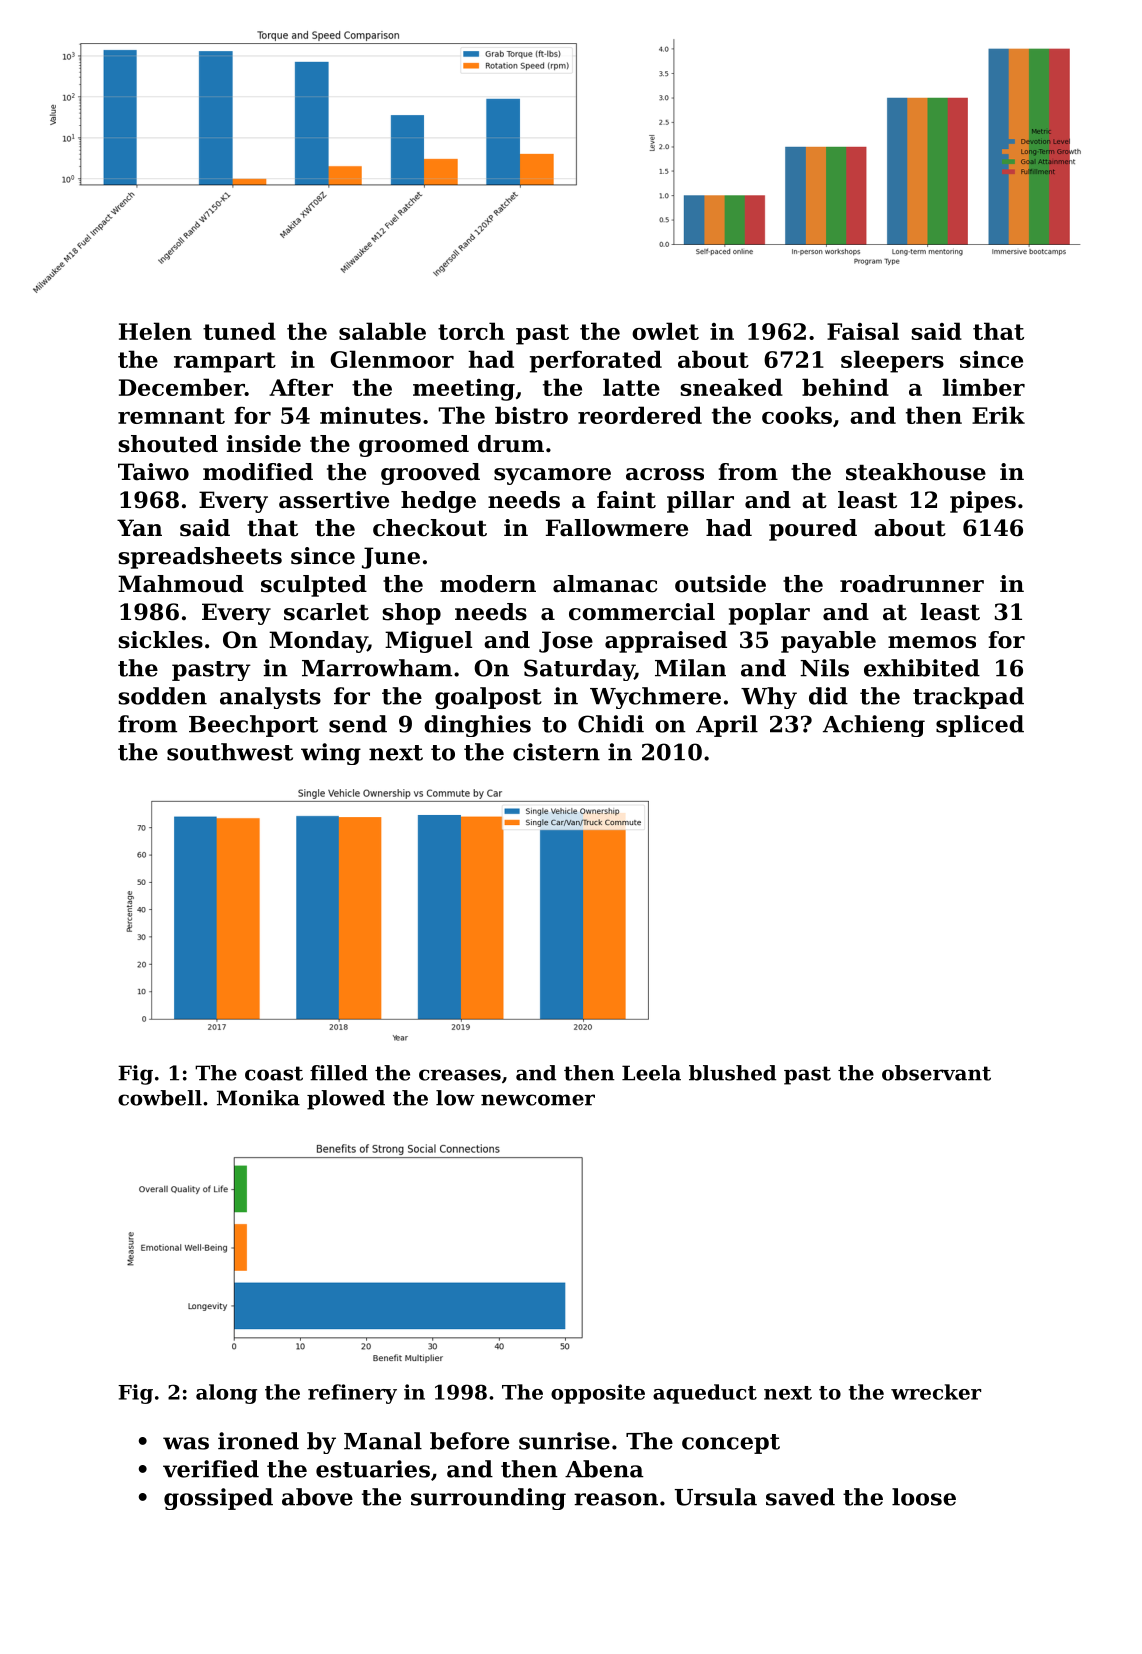  What do you see at coordinates (936, 1392) in the image?
I see `wrecker` at bounding box center [936, 1392].
